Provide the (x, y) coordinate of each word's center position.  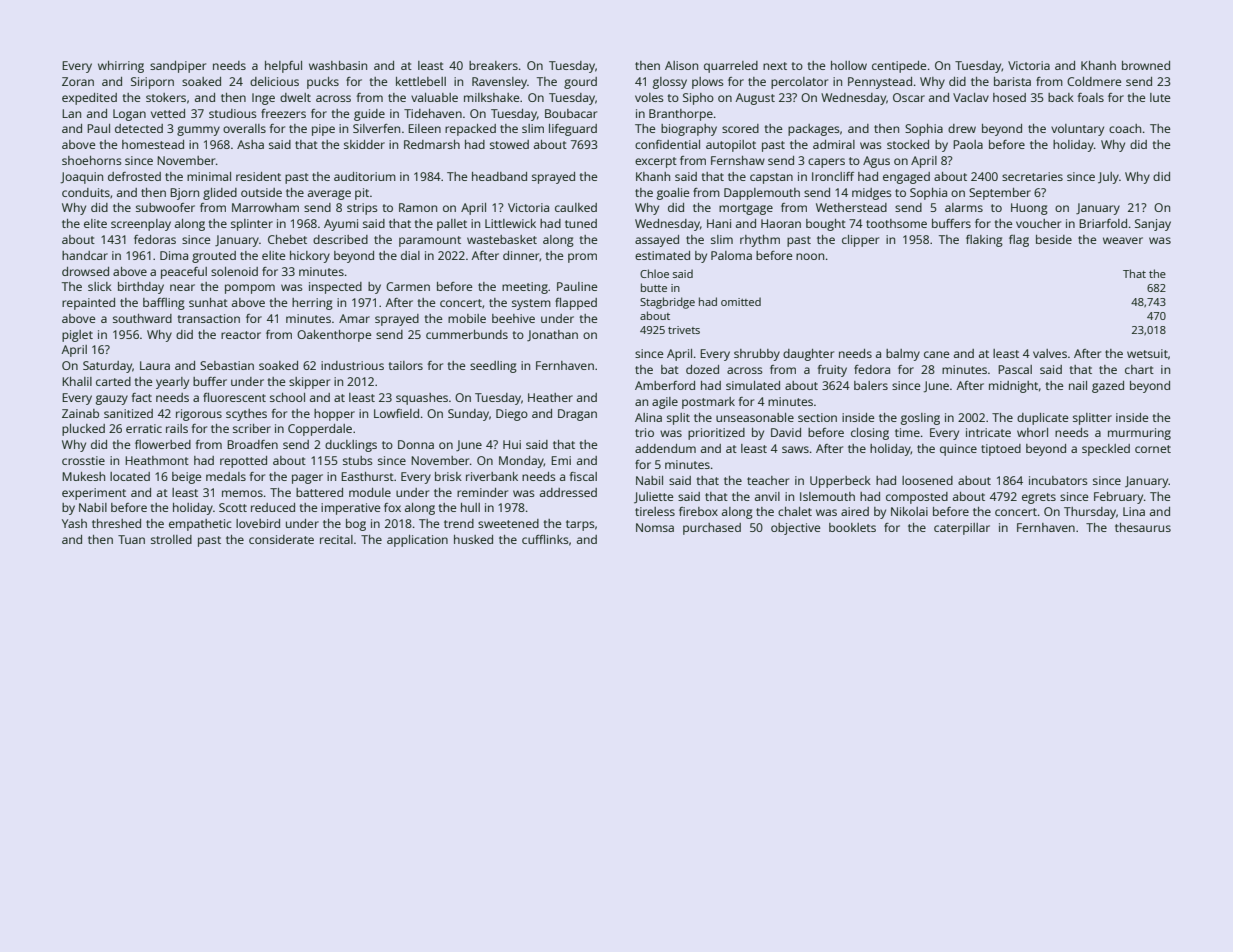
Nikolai (909, 511)
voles (649, 97)
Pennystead (880, 83)
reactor (241, 335)
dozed (702, 369)
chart (1139, 369)
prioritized (716, 434)
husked (473, 539)
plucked (83, 430)
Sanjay (1153, 225)
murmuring (1139, 434)
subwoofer (165, 207)
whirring (121, 67)
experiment (94, 494)
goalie (673, 194)
